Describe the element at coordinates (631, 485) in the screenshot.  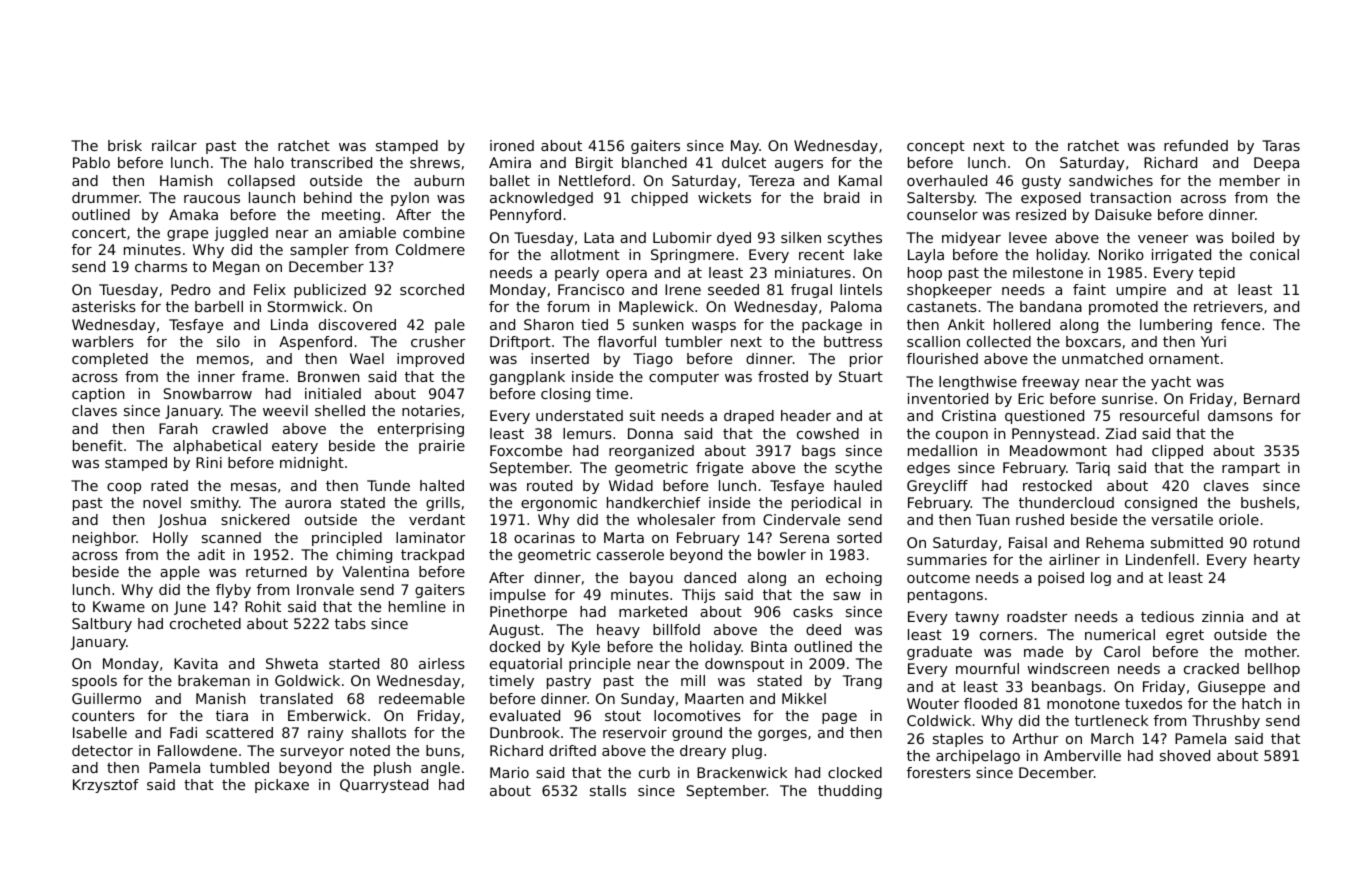
I see `Widad` at that location.
